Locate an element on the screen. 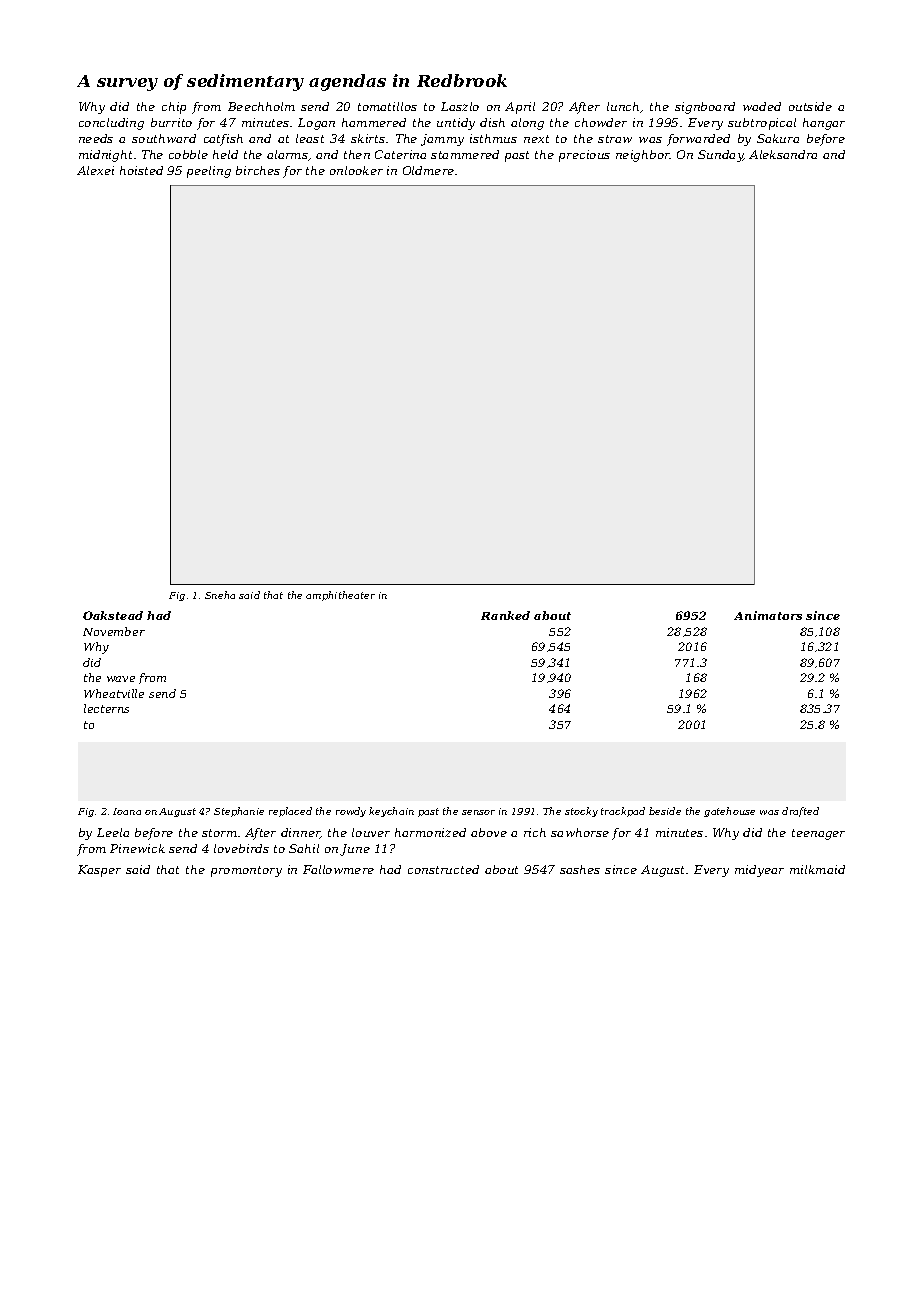  April is located at coordinates (520, 108).
